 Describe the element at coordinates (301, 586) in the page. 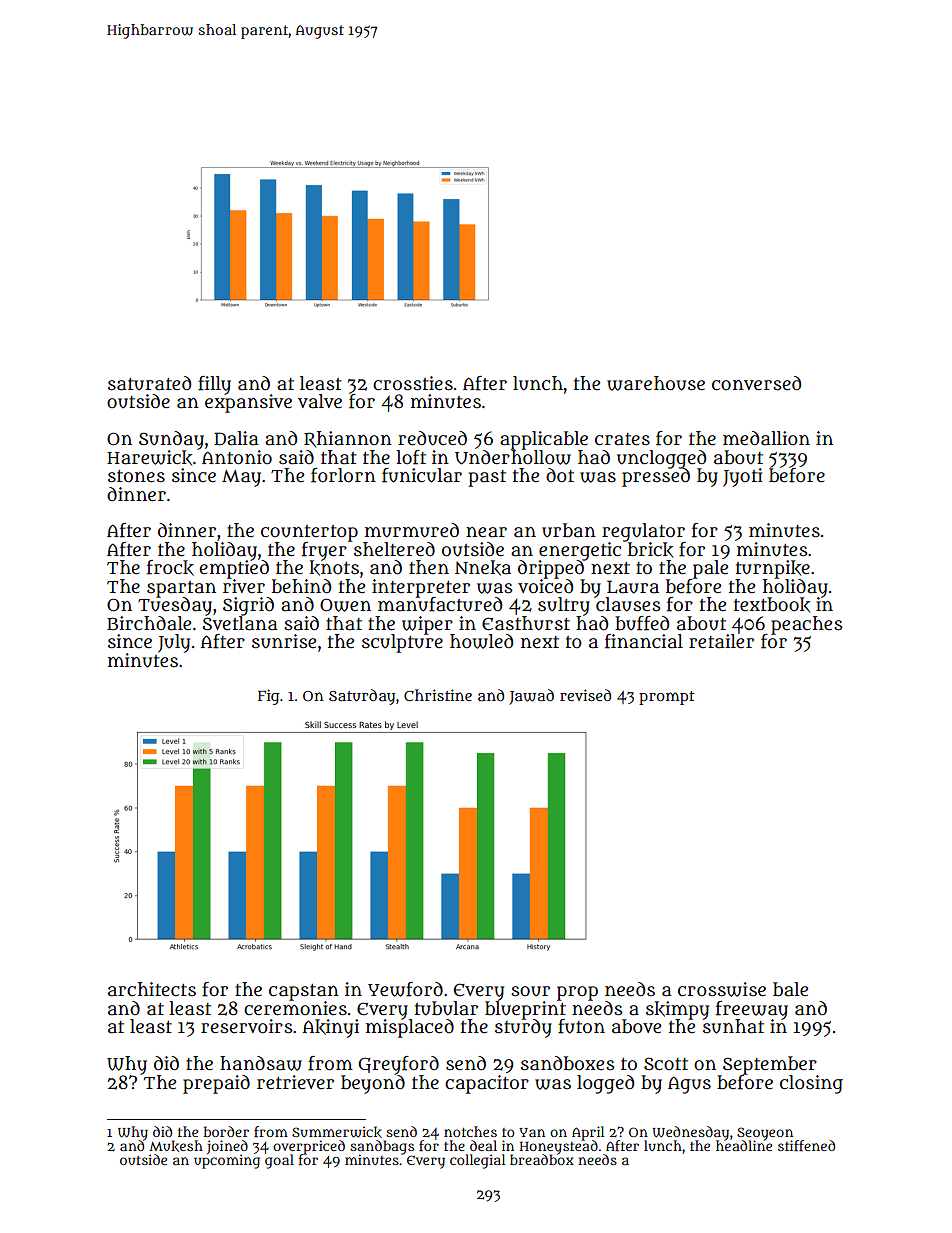

I see `behind` at that location.
